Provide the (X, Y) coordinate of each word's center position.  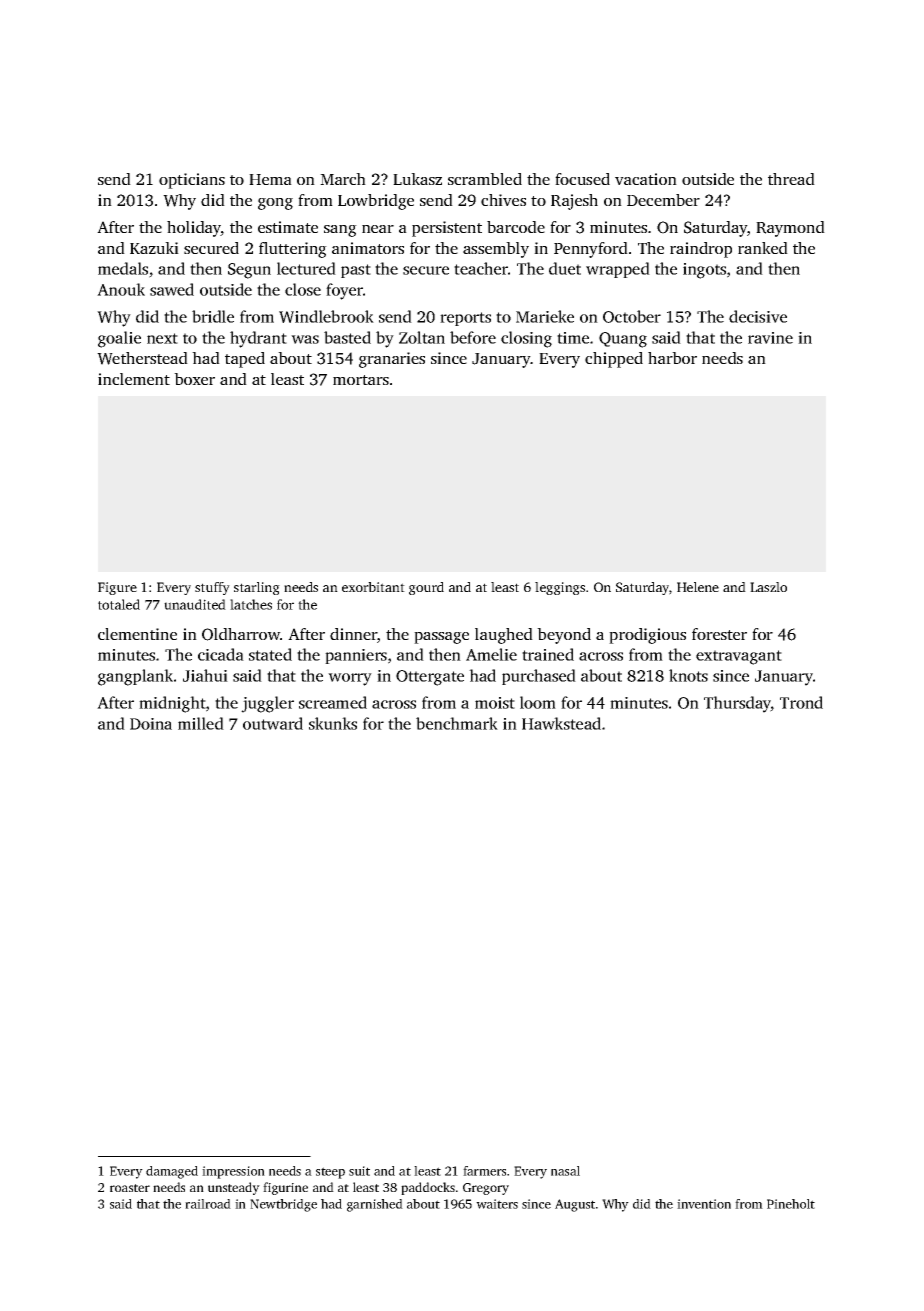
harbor (672, 358)
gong (275, 204)
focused (582, 179)
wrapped (618, 270)
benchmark (457, 723)
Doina (151, 724)
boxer (194, 379)
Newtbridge (283, 1205)
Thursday (737, 704)
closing (526, 339)
